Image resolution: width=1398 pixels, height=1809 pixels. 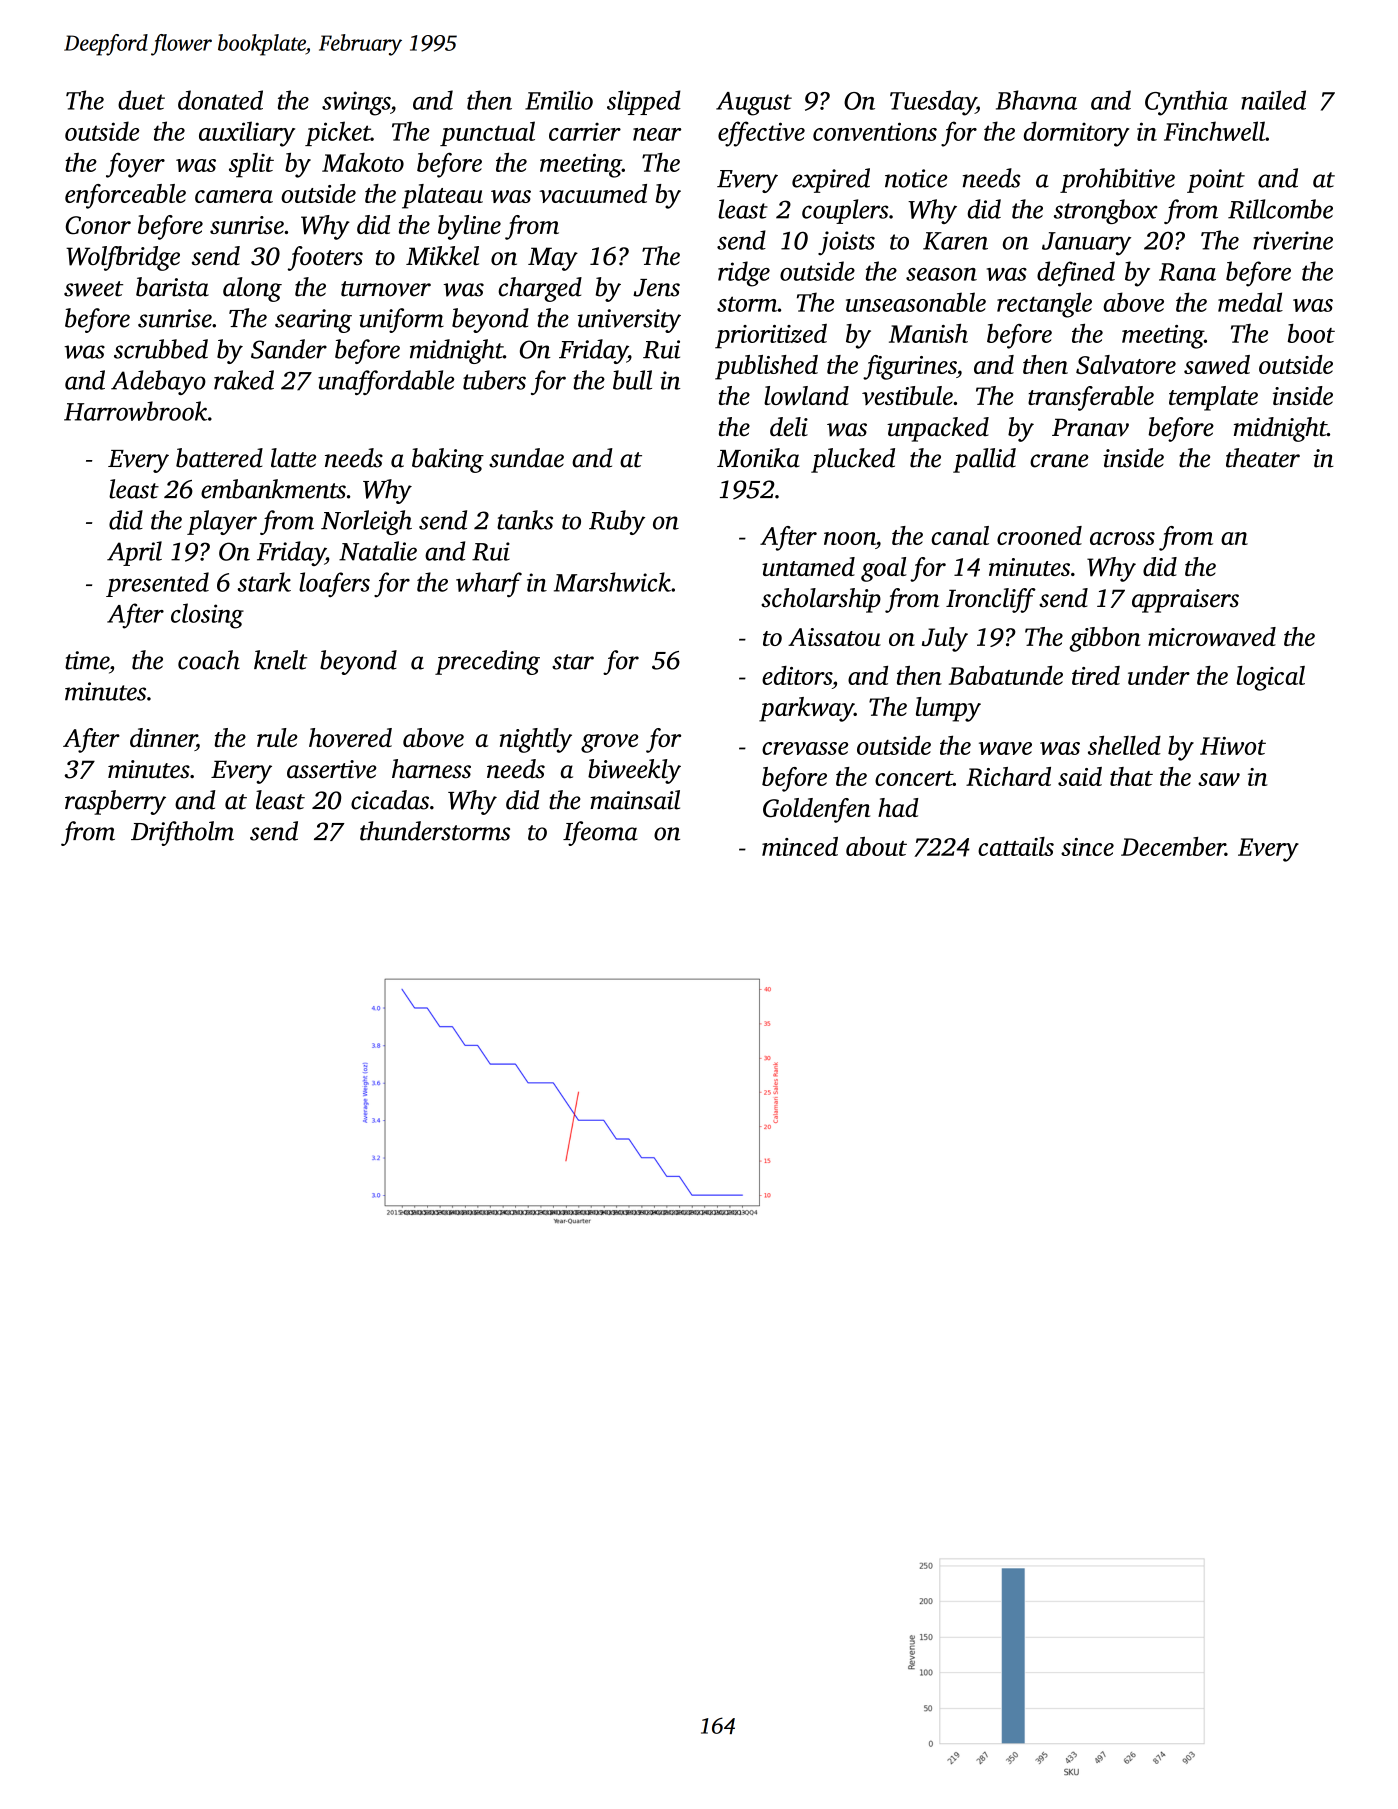 I want to click on Ironcliff, so click(x=991, y=600).
